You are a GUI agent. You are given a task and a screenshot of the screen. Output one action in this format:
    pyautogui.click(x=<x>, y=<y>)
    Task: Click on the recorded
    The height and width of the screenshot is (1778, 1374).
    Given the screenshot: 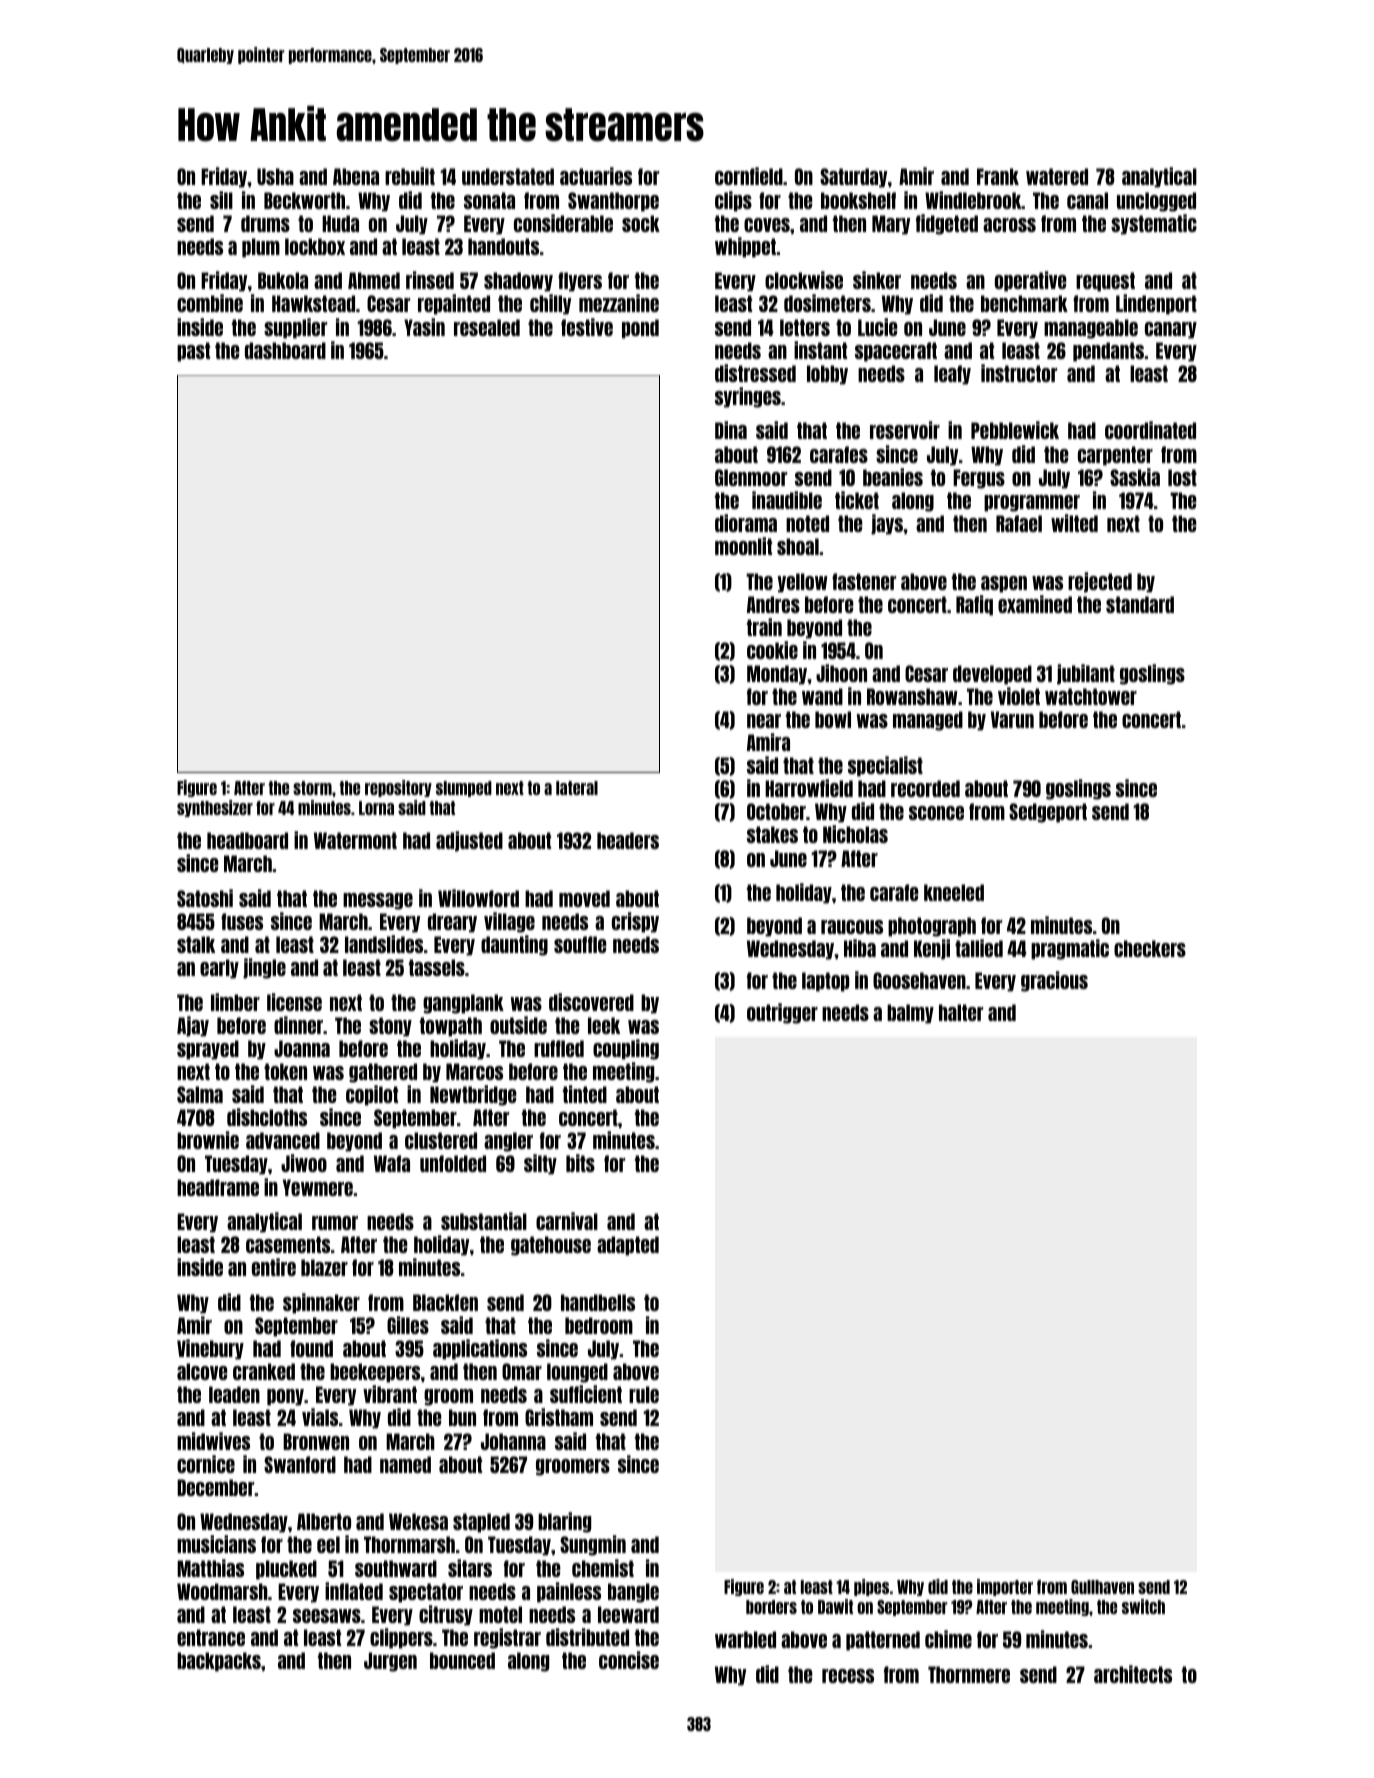 What is the action you would take?
    pyautogui.click(x=925, y=788)
